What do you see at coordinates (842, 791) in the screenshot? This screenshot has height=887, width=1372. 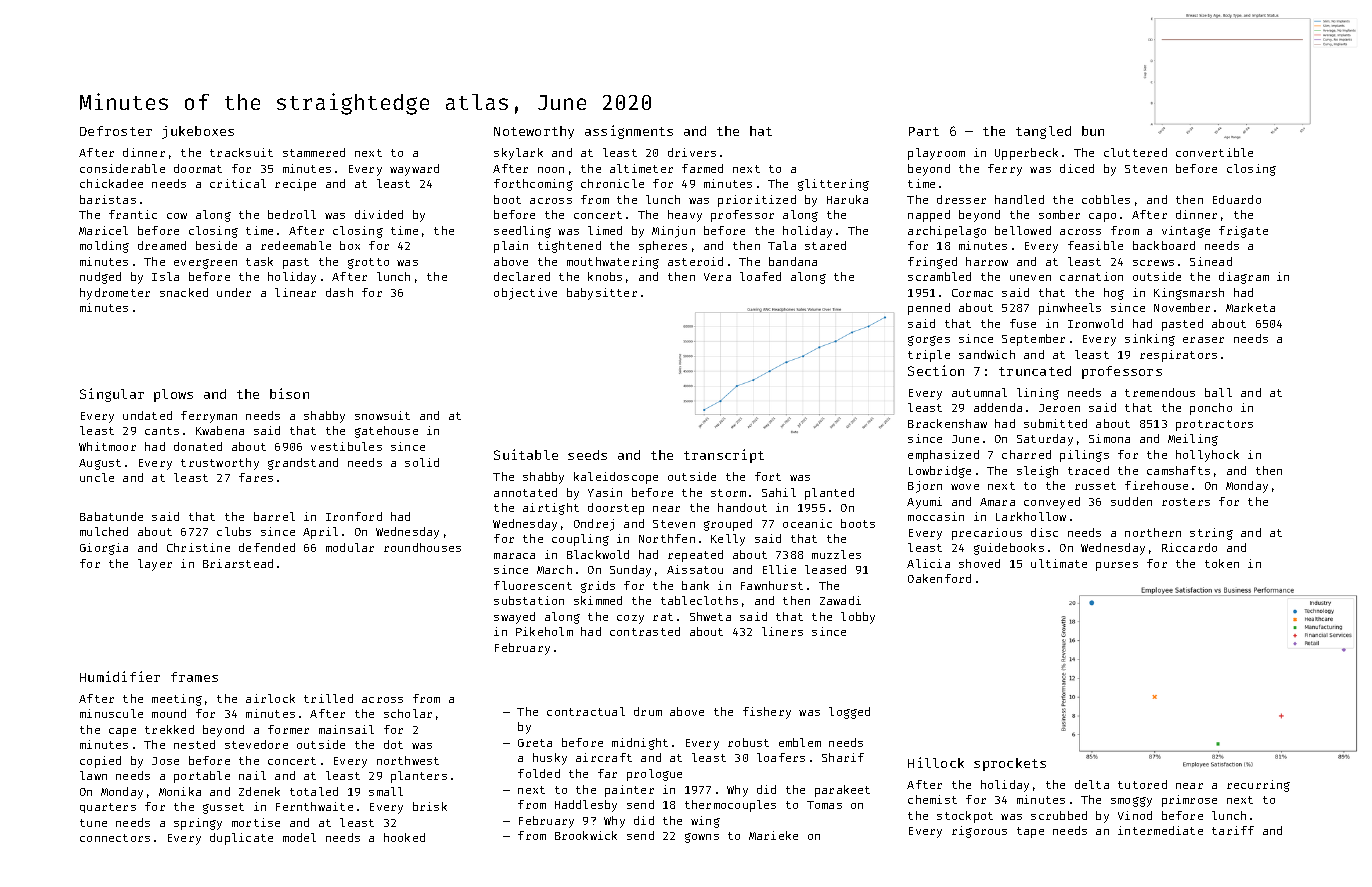 I see `parakeet` at bounding box center [842, 791].
